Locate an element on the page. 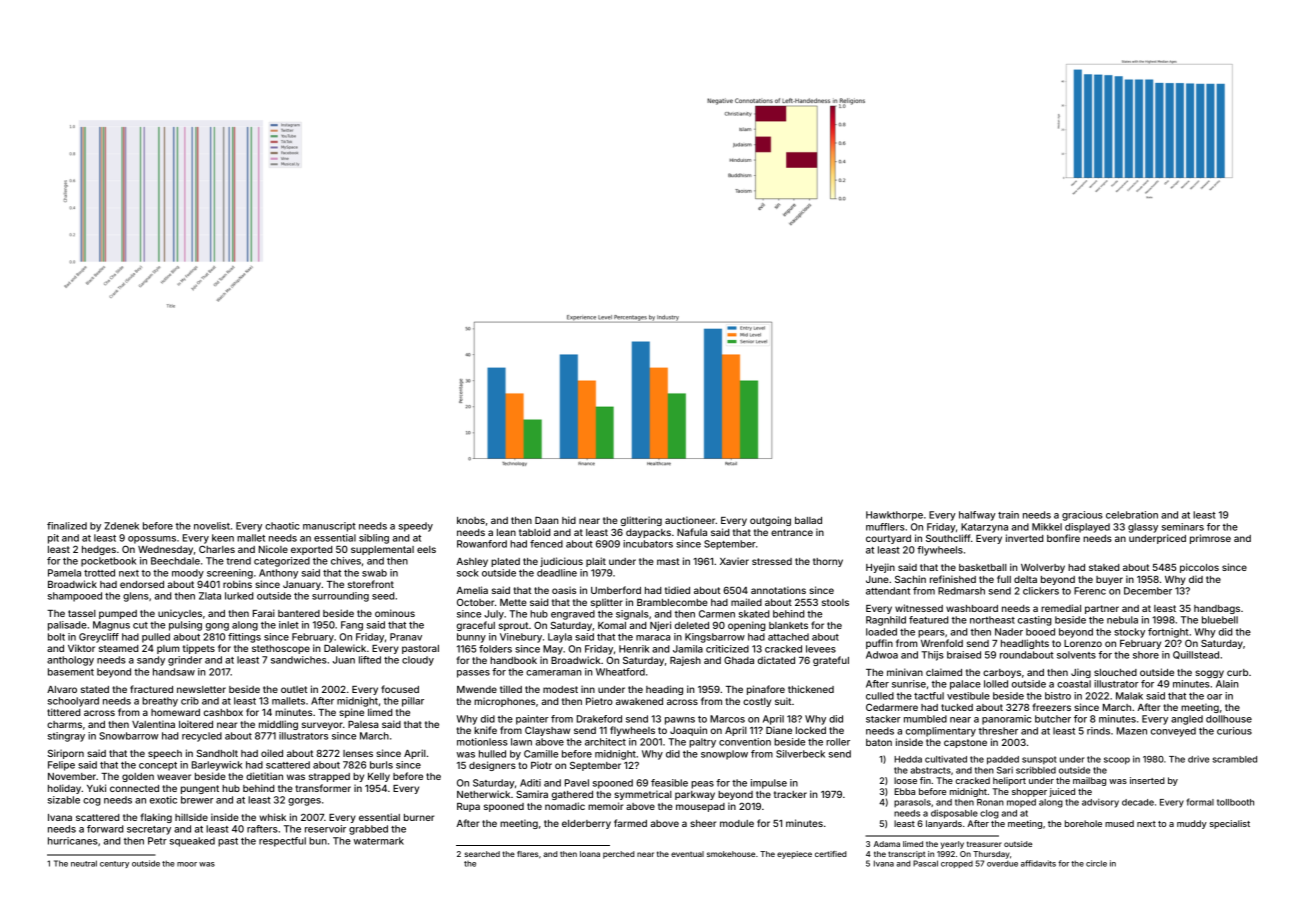  snowplow is located at coordinates (724, 755).
